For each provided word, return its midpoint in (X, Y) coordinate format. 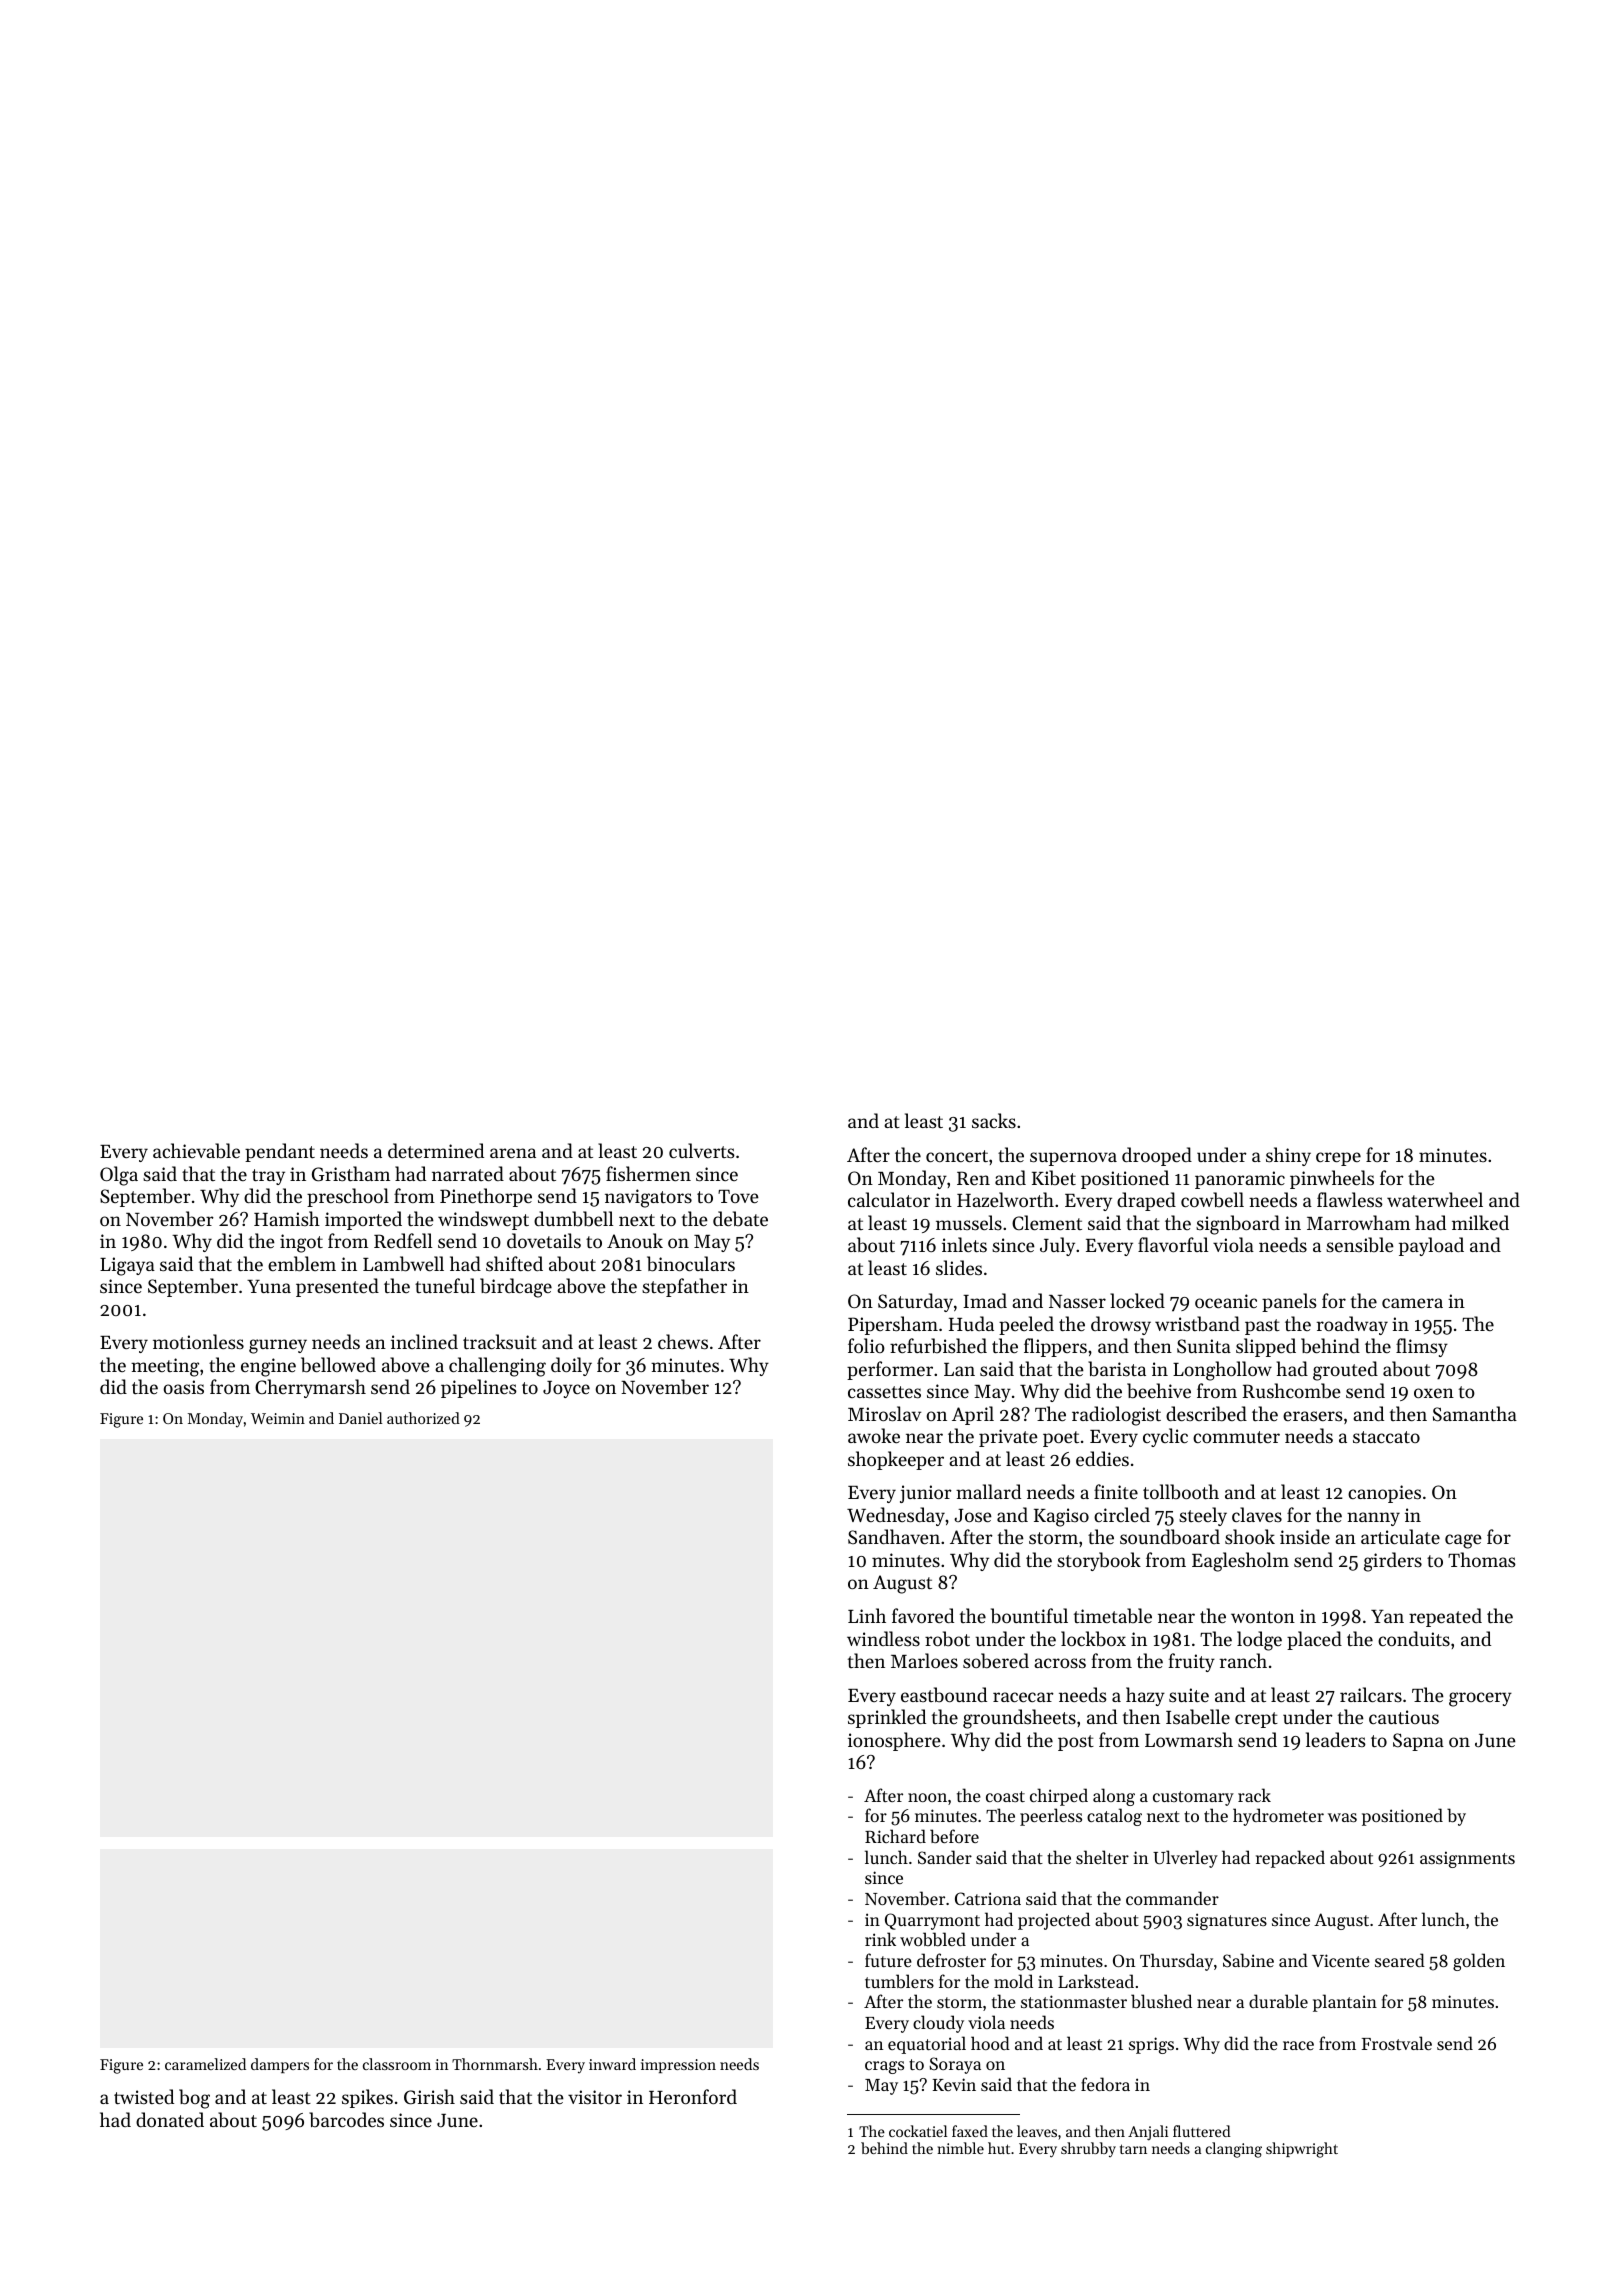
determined (436, 1150)
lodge (1259, 1641)
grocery (1480, 1699)
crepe (1338, 1159)
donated (170, 2119)
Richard (895, 1836)
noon (927, 1797)
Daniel (360, 1418)
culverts (702, 1150)
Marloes (924, 1660)
